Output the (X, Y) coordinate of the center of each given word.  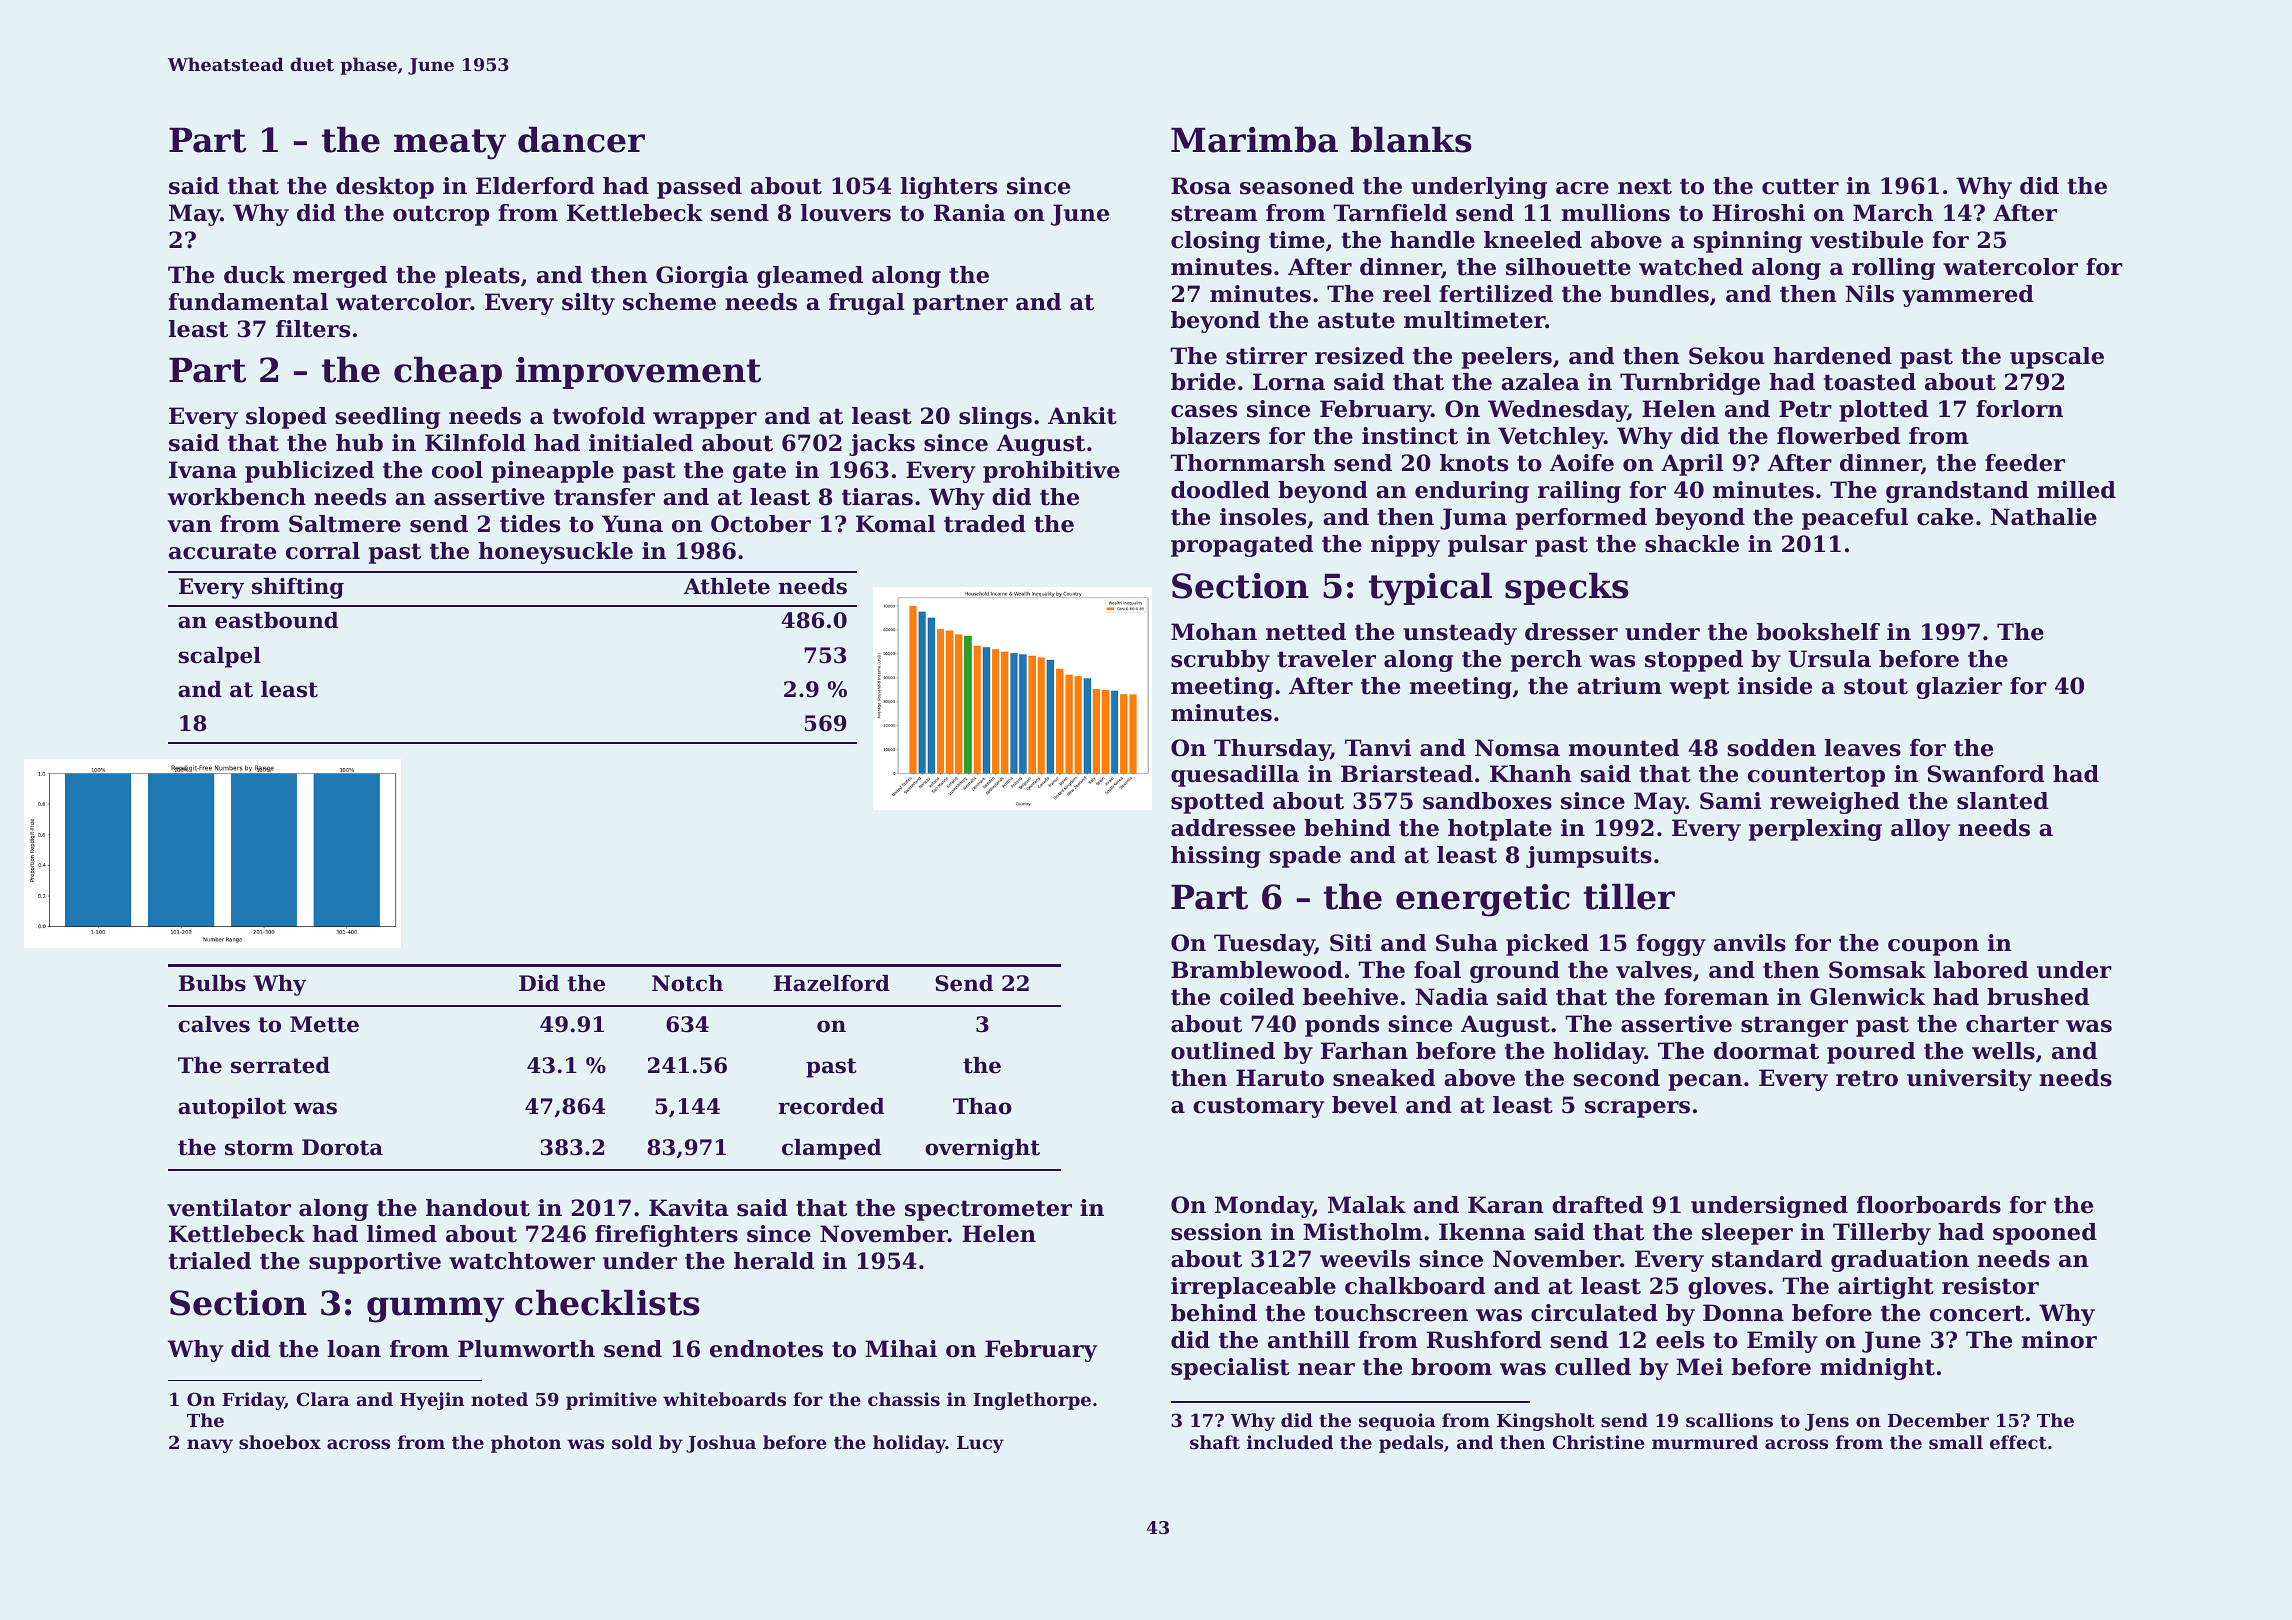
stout (1876, 686)
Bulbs (212, 983)
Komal (895, 524)
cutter (1800, 186)
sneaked (1384, 1078)
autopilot (232, 1108)
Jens (1827, 1422)
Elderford (535, 186)
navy (210, 1446)
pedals (1411, 1444)
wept (1699, 688)
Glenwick (1867, 997)
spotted (1217, 803)
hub (359, 443)
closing (1215, 242)
